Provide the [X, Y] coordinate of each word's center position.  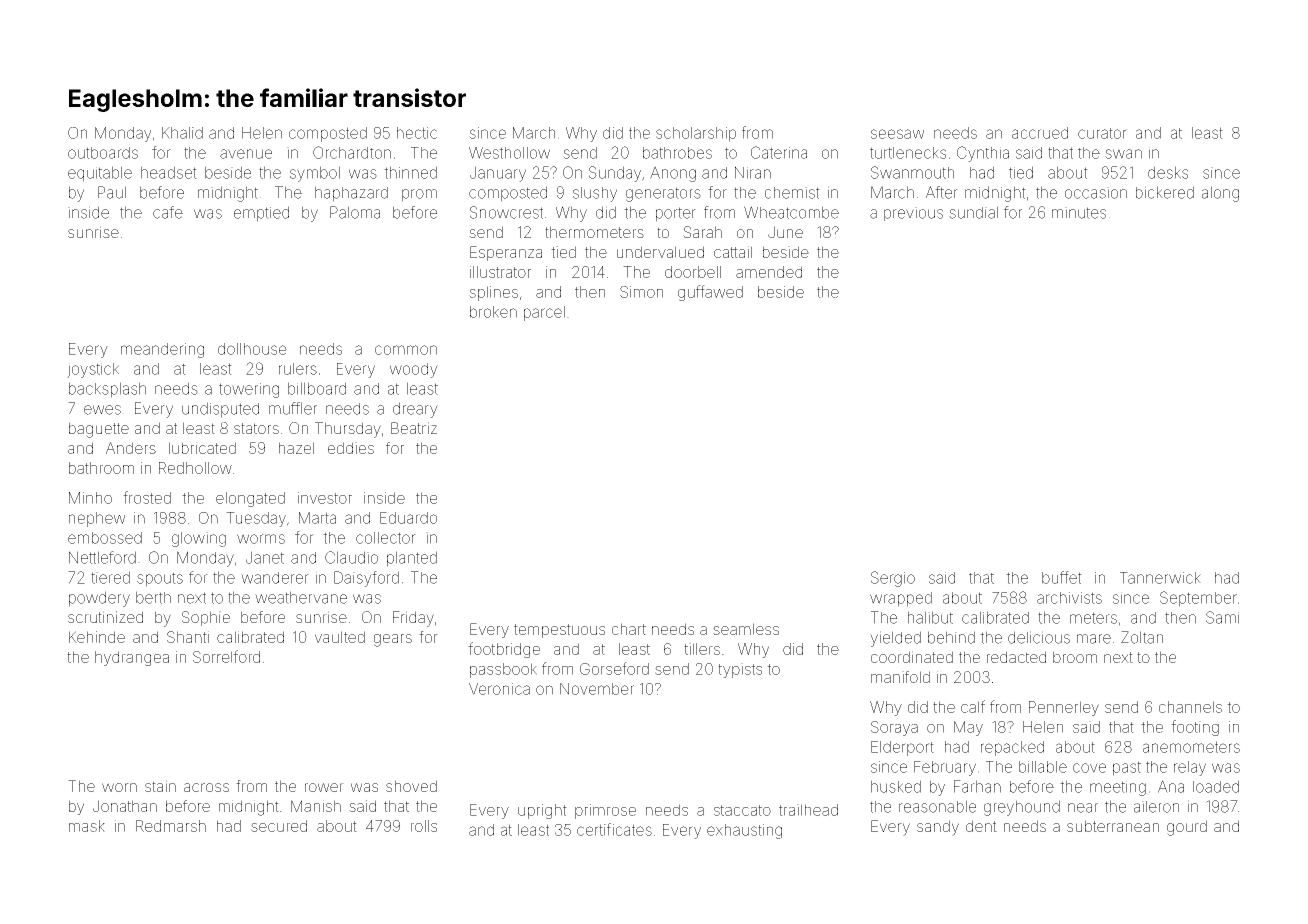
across [206, 787]
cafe [168, 212]
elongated [250, 499]
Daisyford [366, 579]
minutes [1079, 213]
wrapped [901, 599]
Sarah [702, 232]
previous [913, 214]
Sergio [893, 579]
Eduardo [408, 518]
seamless [746, 629]
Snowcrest [506, 212]
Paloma [355, 212]
